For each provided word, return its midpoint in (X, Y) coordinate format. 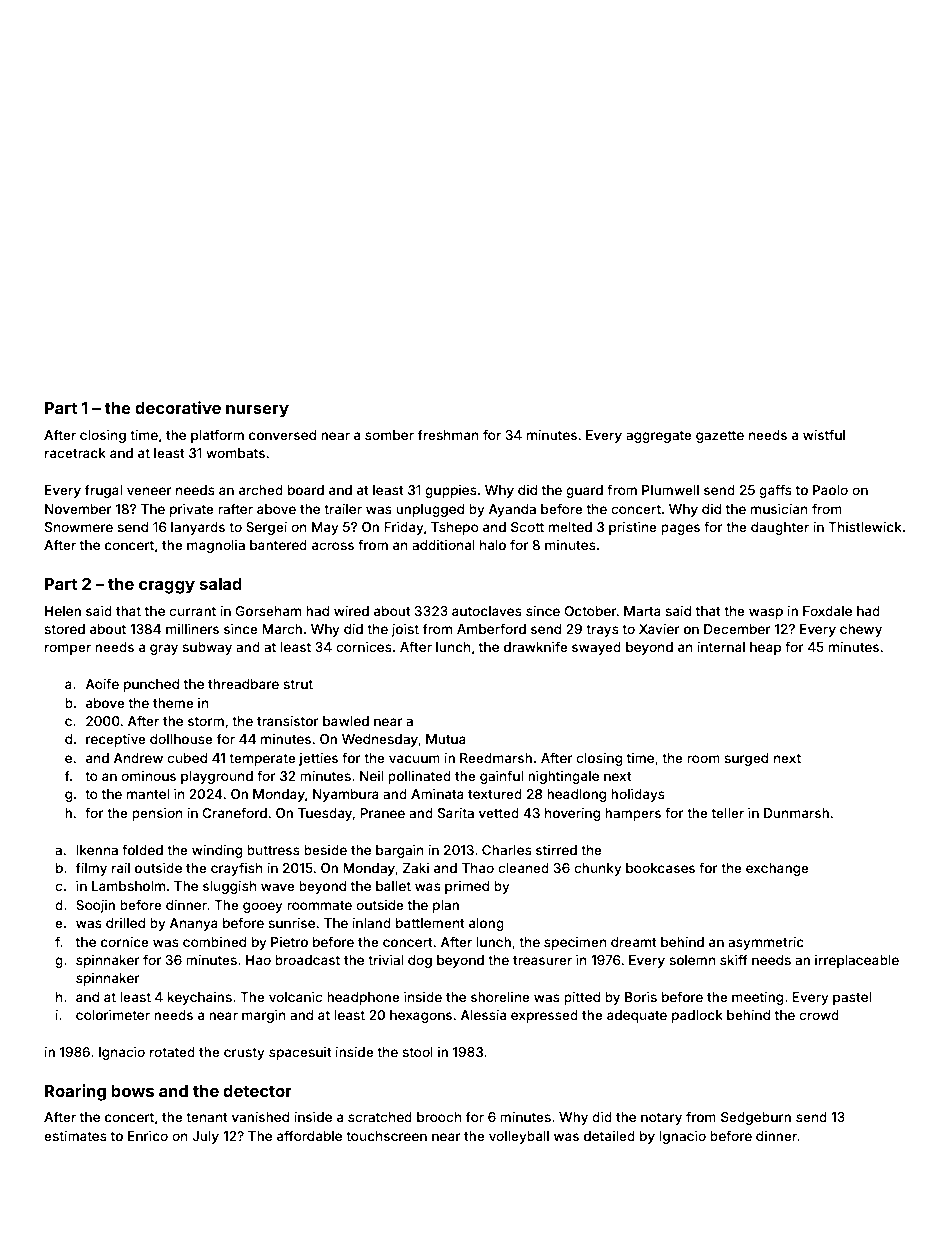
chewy (861, 630)
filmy (91, 869)
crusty (244, 1054)
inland (372, 923)
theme (173, 703)
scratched (380, 1117)
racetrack (75, 453)
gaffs (775, 491)
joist (405, 630)
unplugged (430, 510)
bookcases (660, 868)
